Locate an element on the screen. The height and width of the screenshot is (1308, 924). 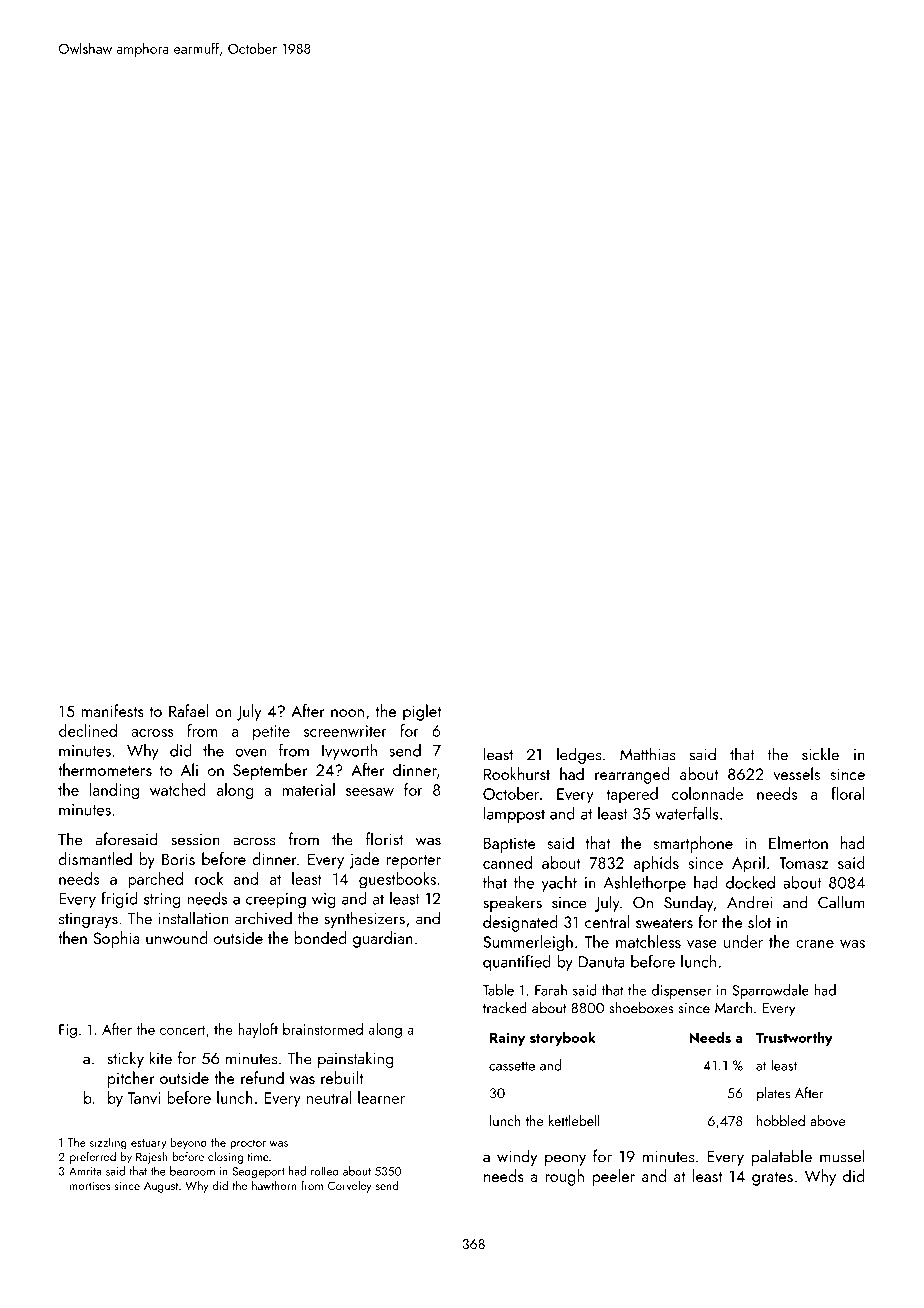
yacht is located at coordinates (559, 884).
